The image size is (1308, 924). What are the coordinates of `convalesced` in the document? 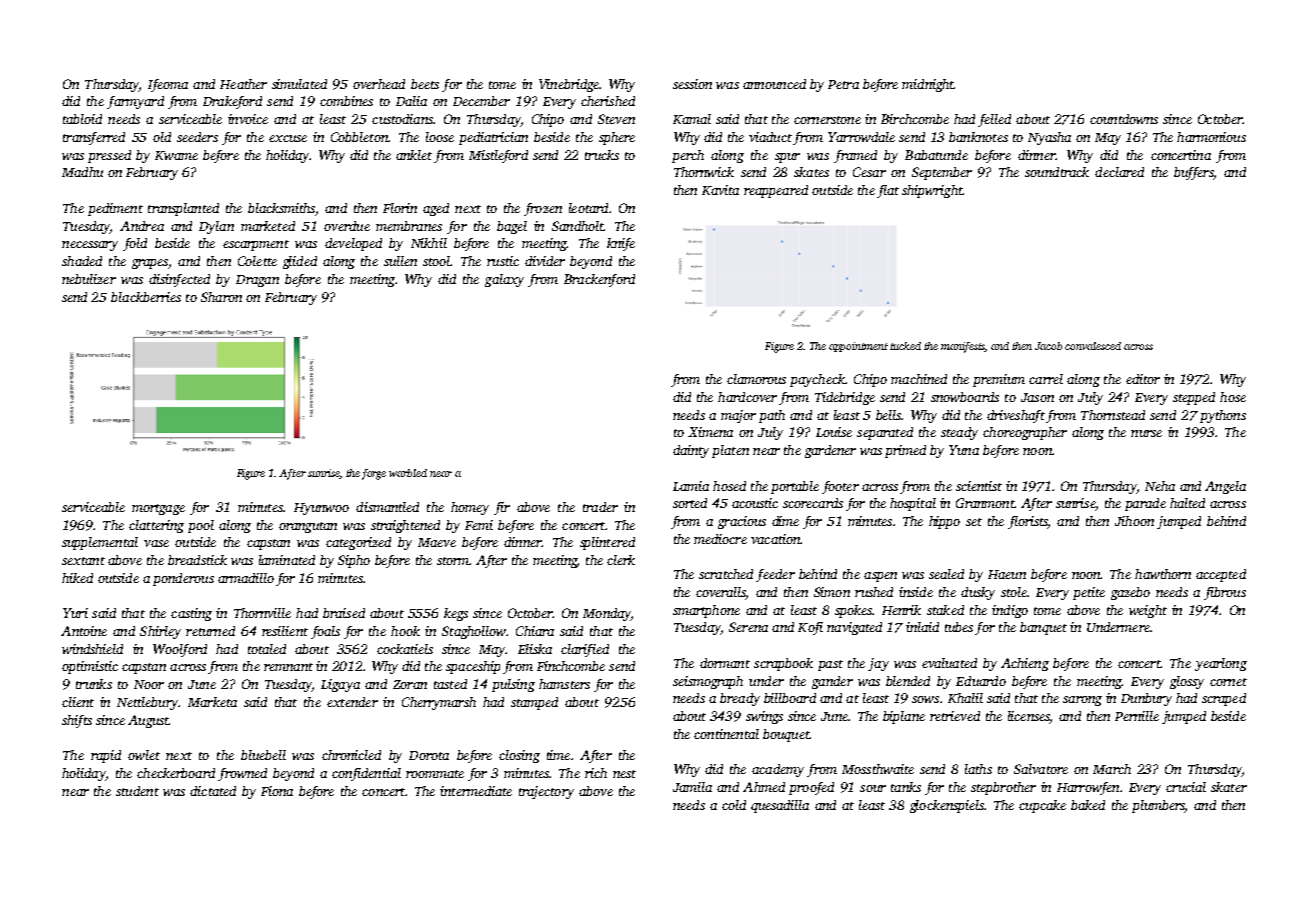 It's located at (1093, 346).
